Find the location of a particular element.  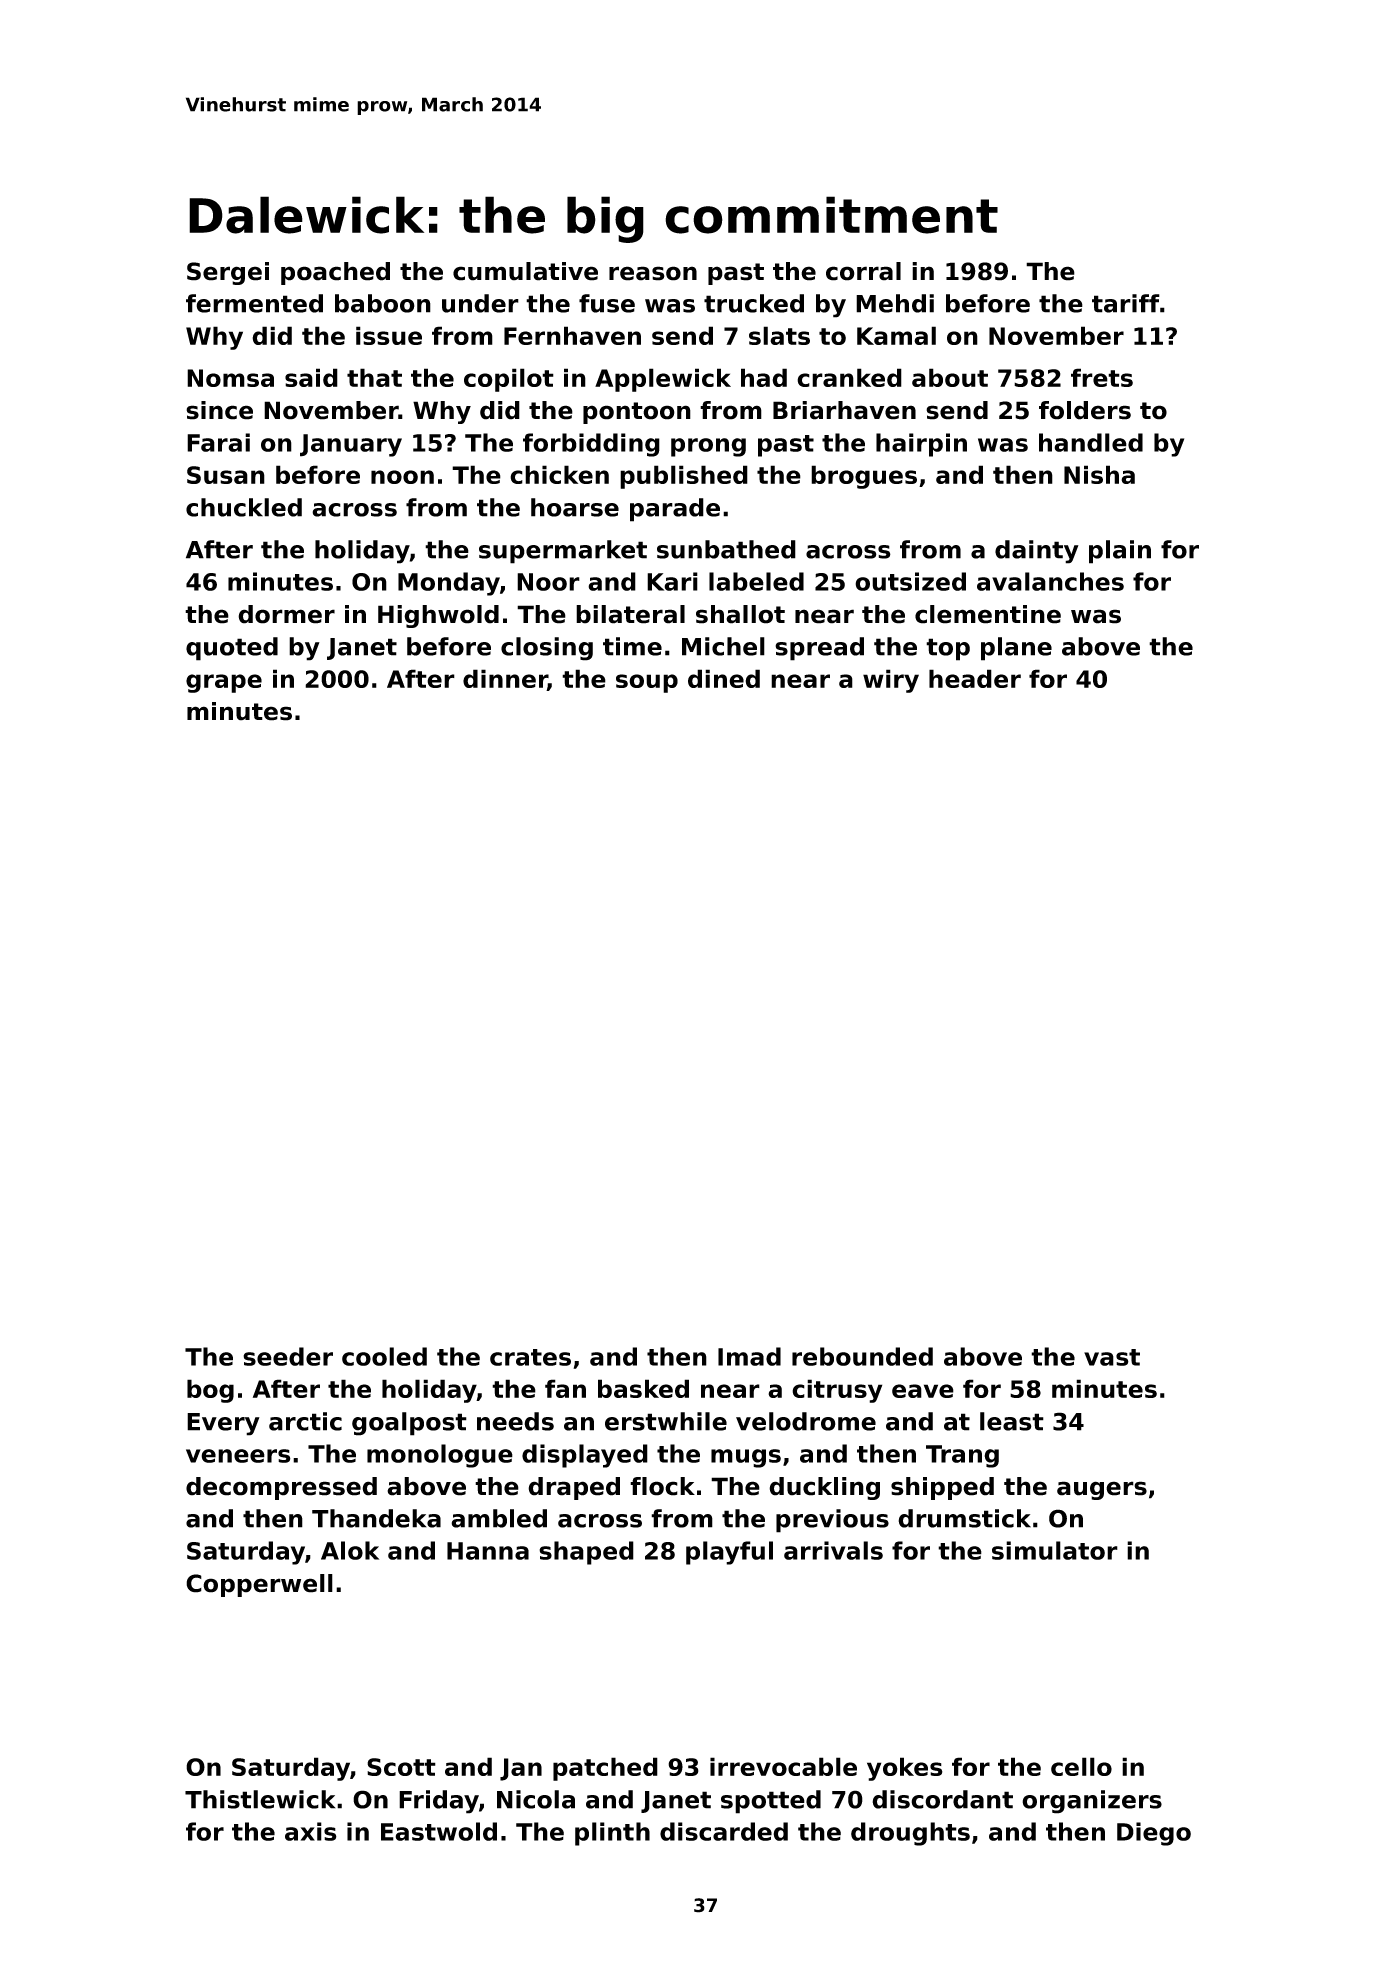

grape is located at coordinates (224, 683).
